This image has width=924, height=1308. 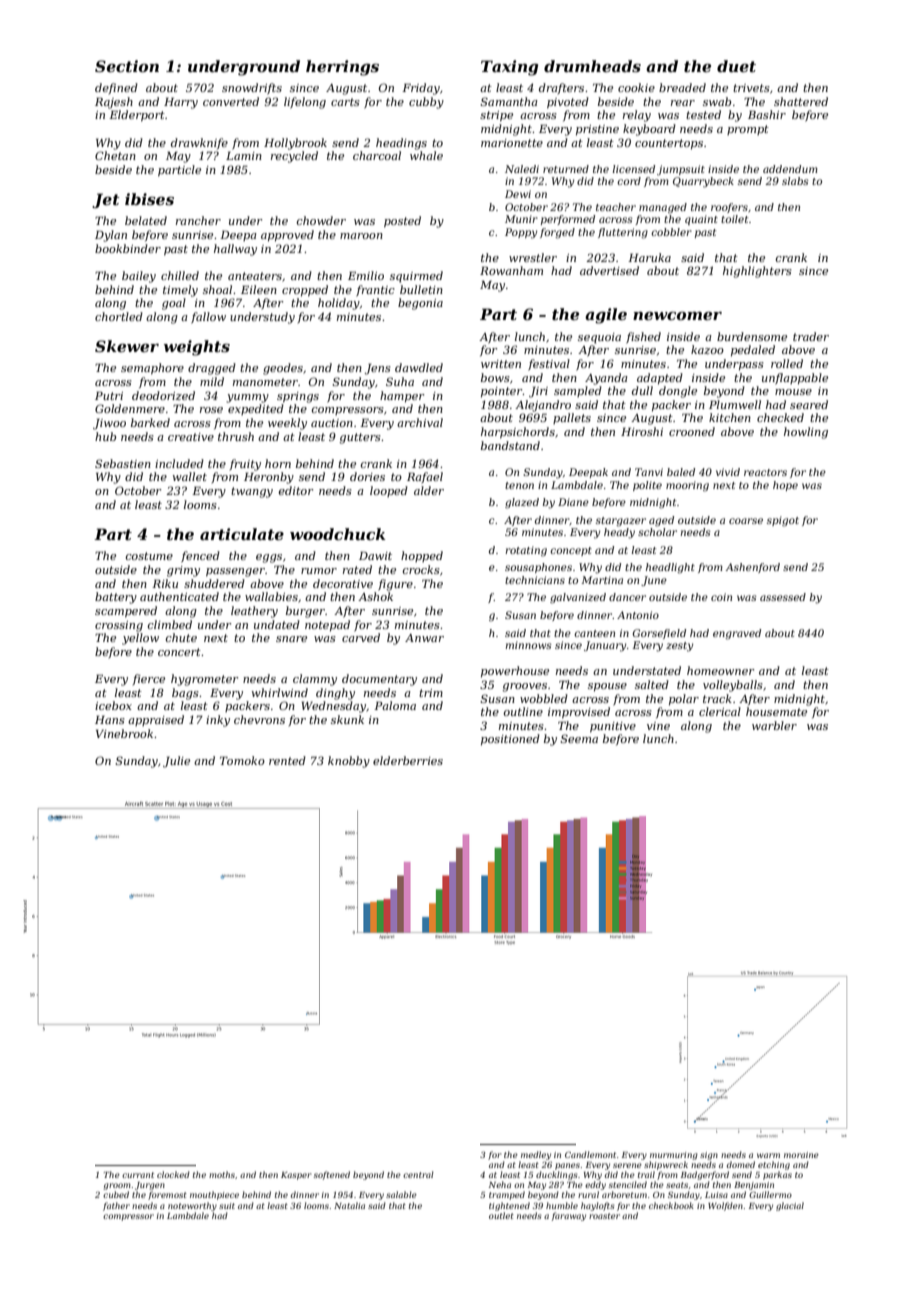 What do you see at coordinates (636, 87) in the image?
I see `cookie` at bounding box center [636, 87].
